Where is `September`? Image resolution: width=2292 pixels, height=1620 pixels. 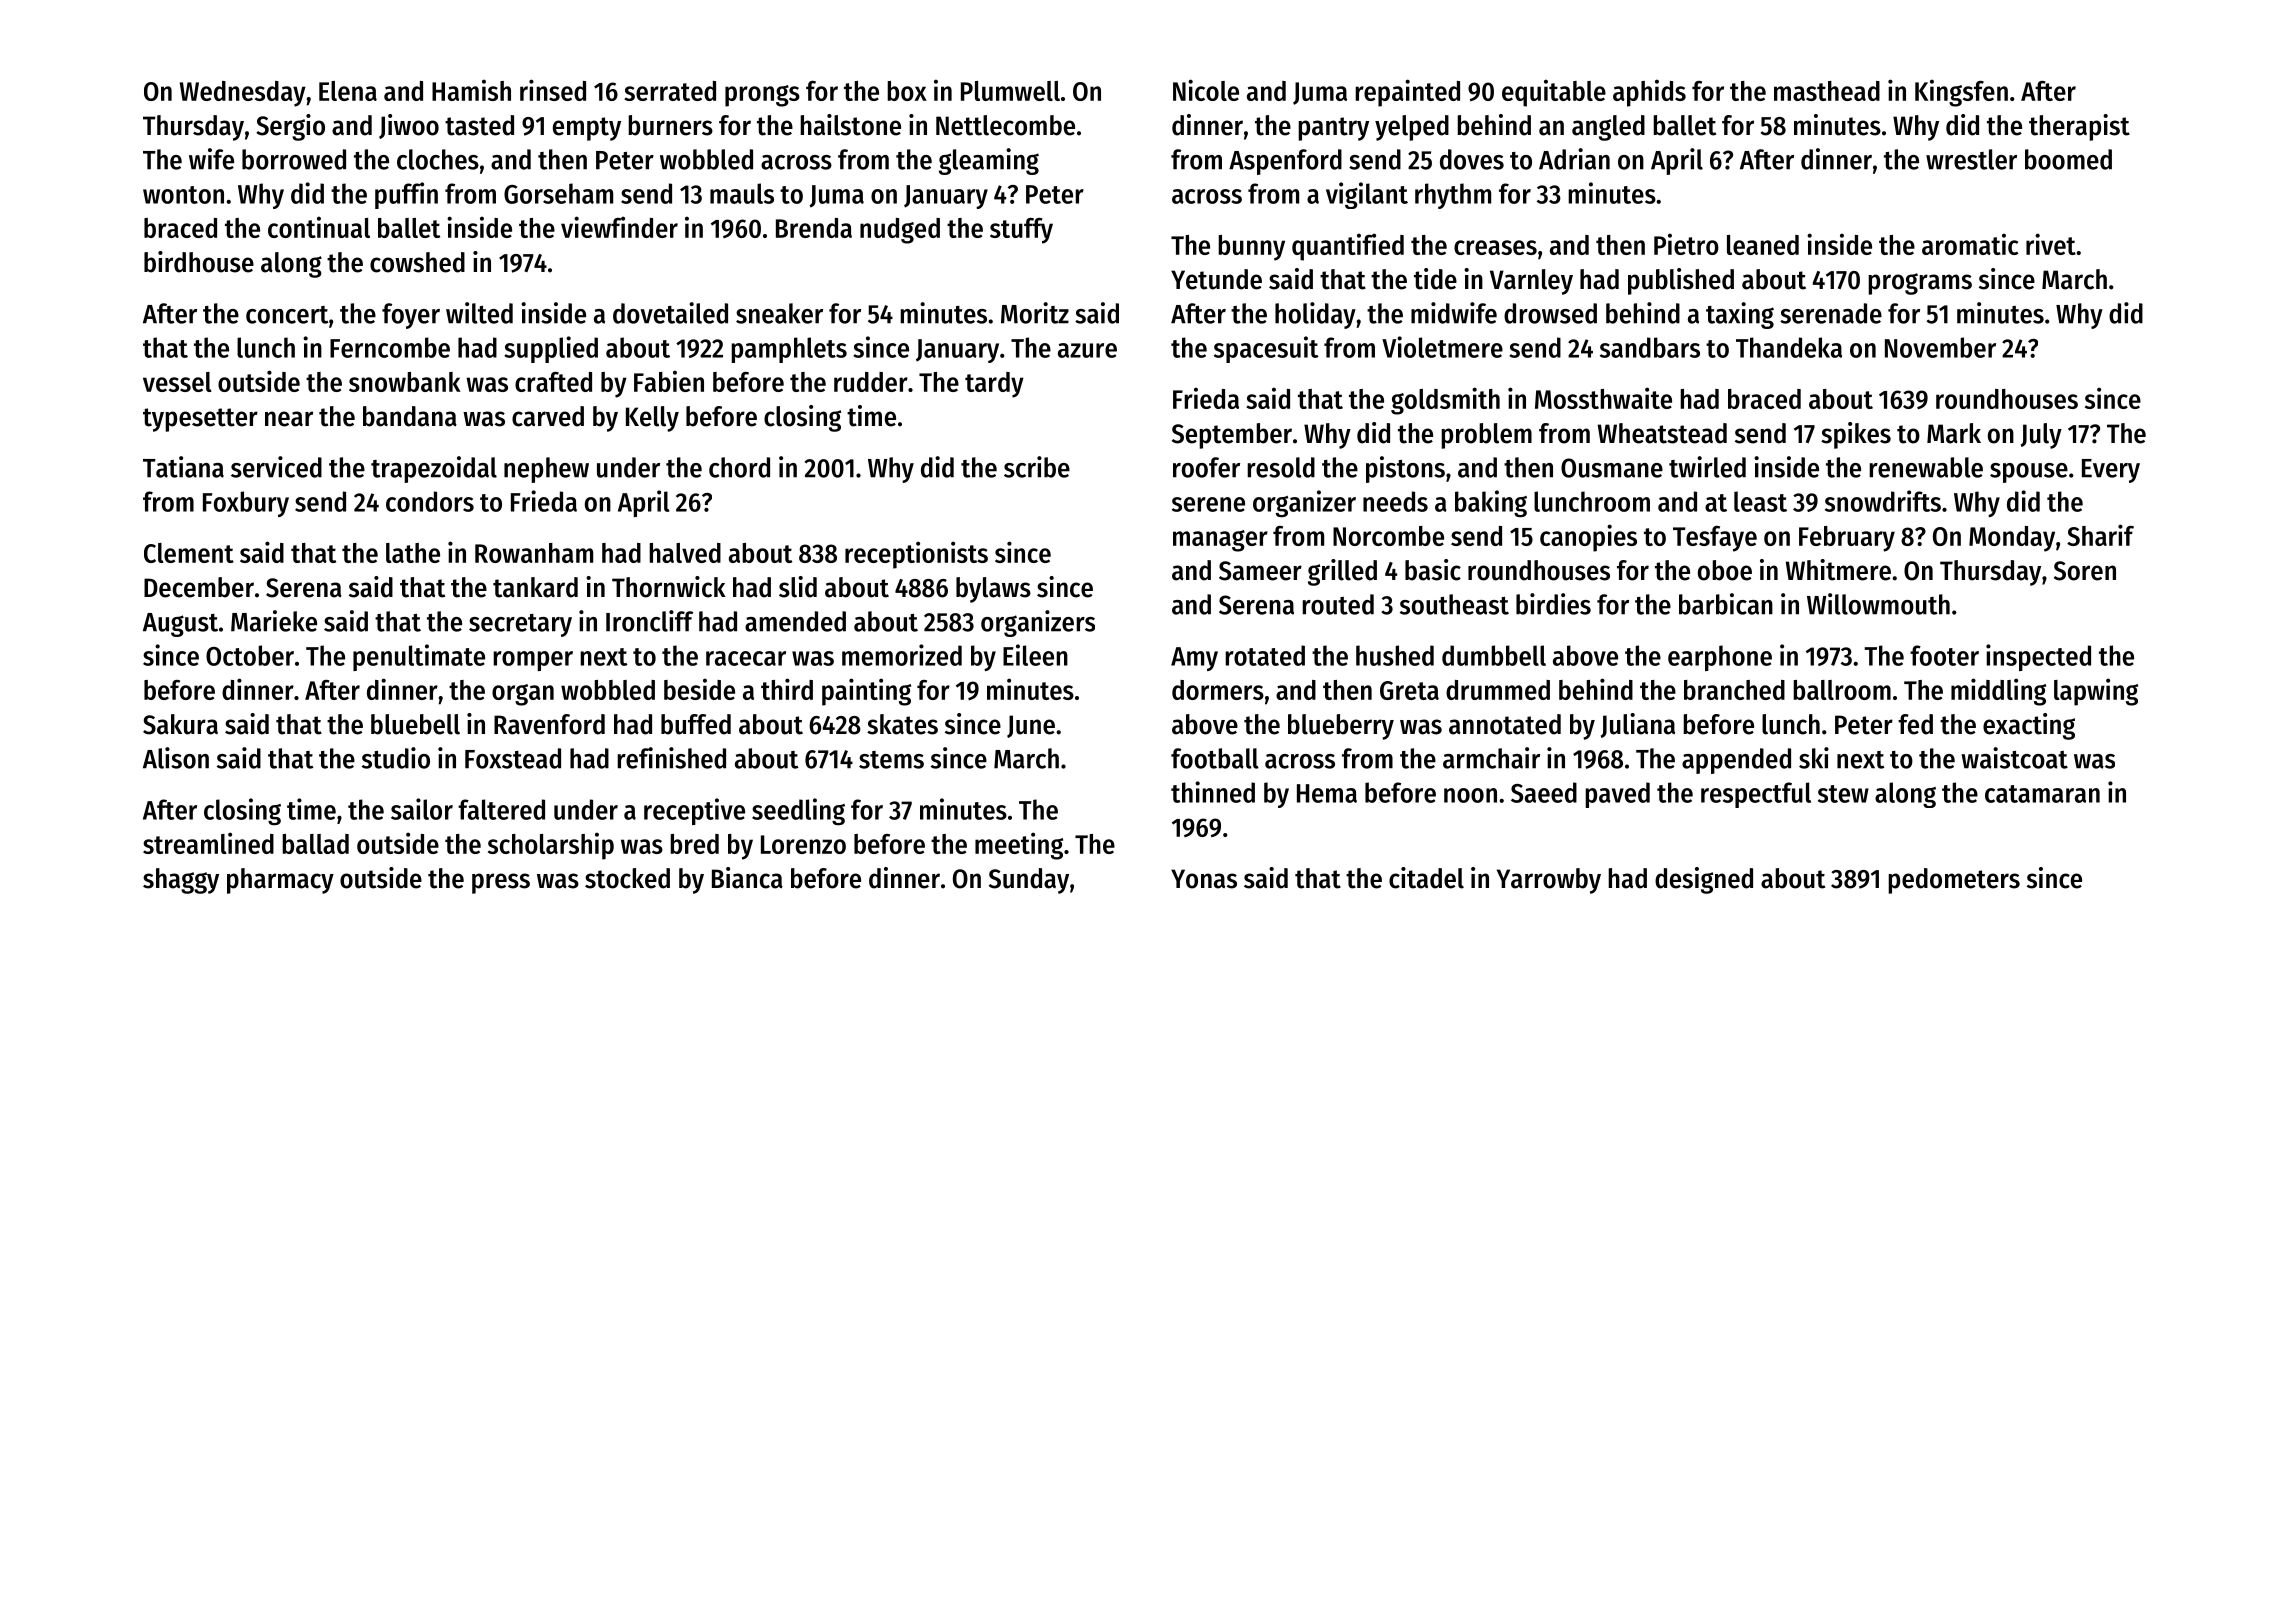
September is located at coordinates (1232, 436).
